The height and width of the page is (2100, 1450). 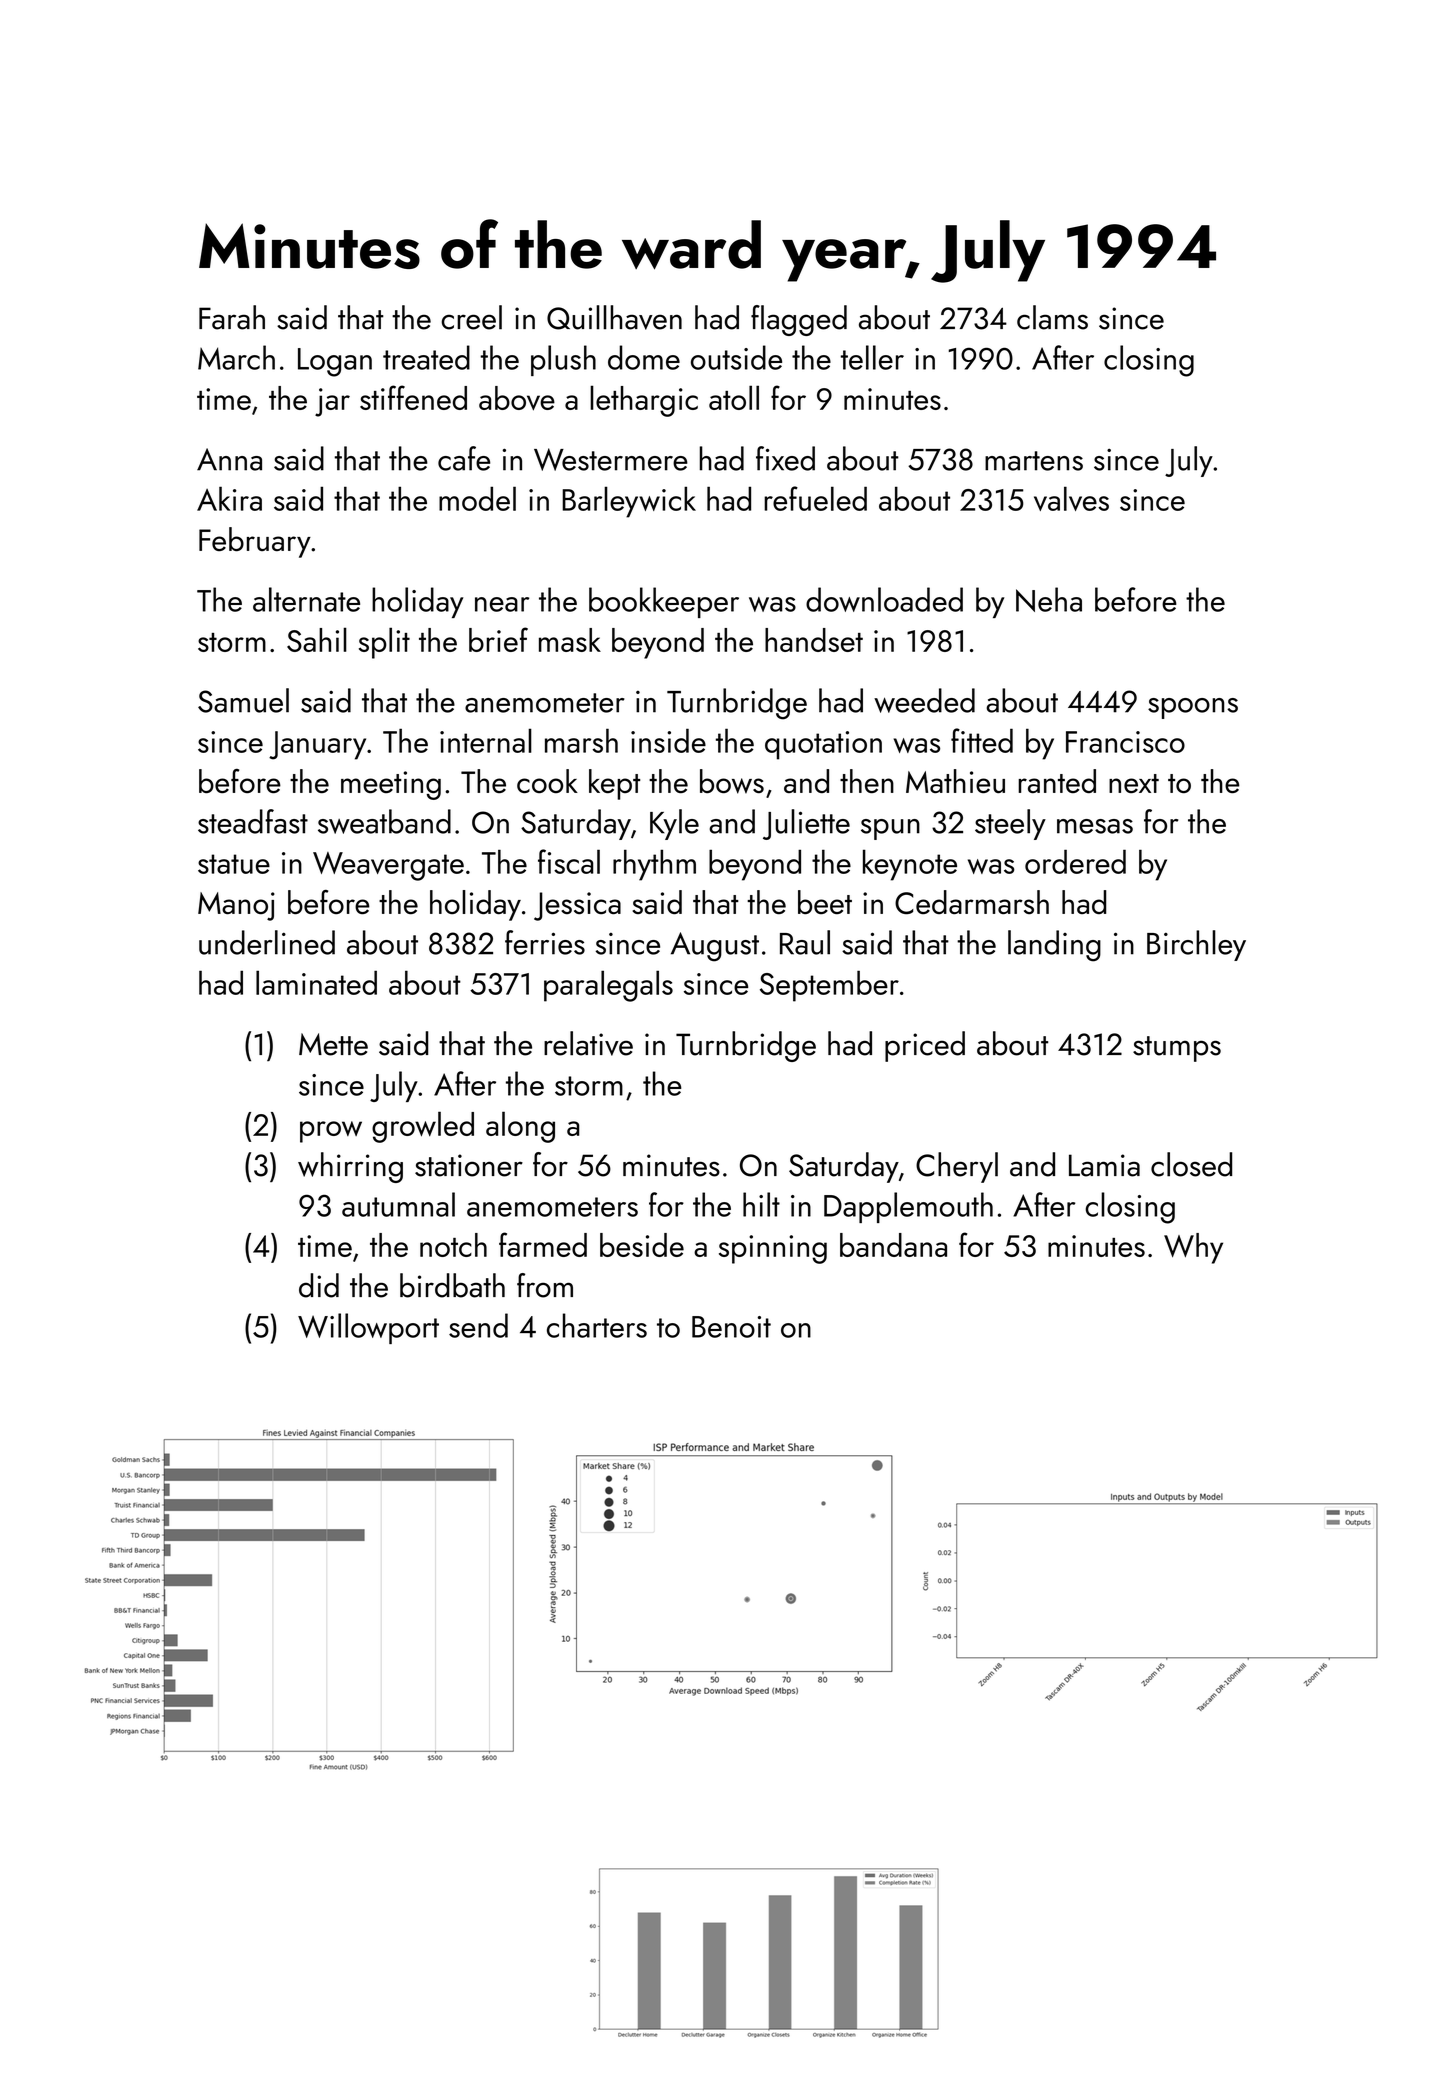 I want to click on refueled, so click(x=815, y=498).
